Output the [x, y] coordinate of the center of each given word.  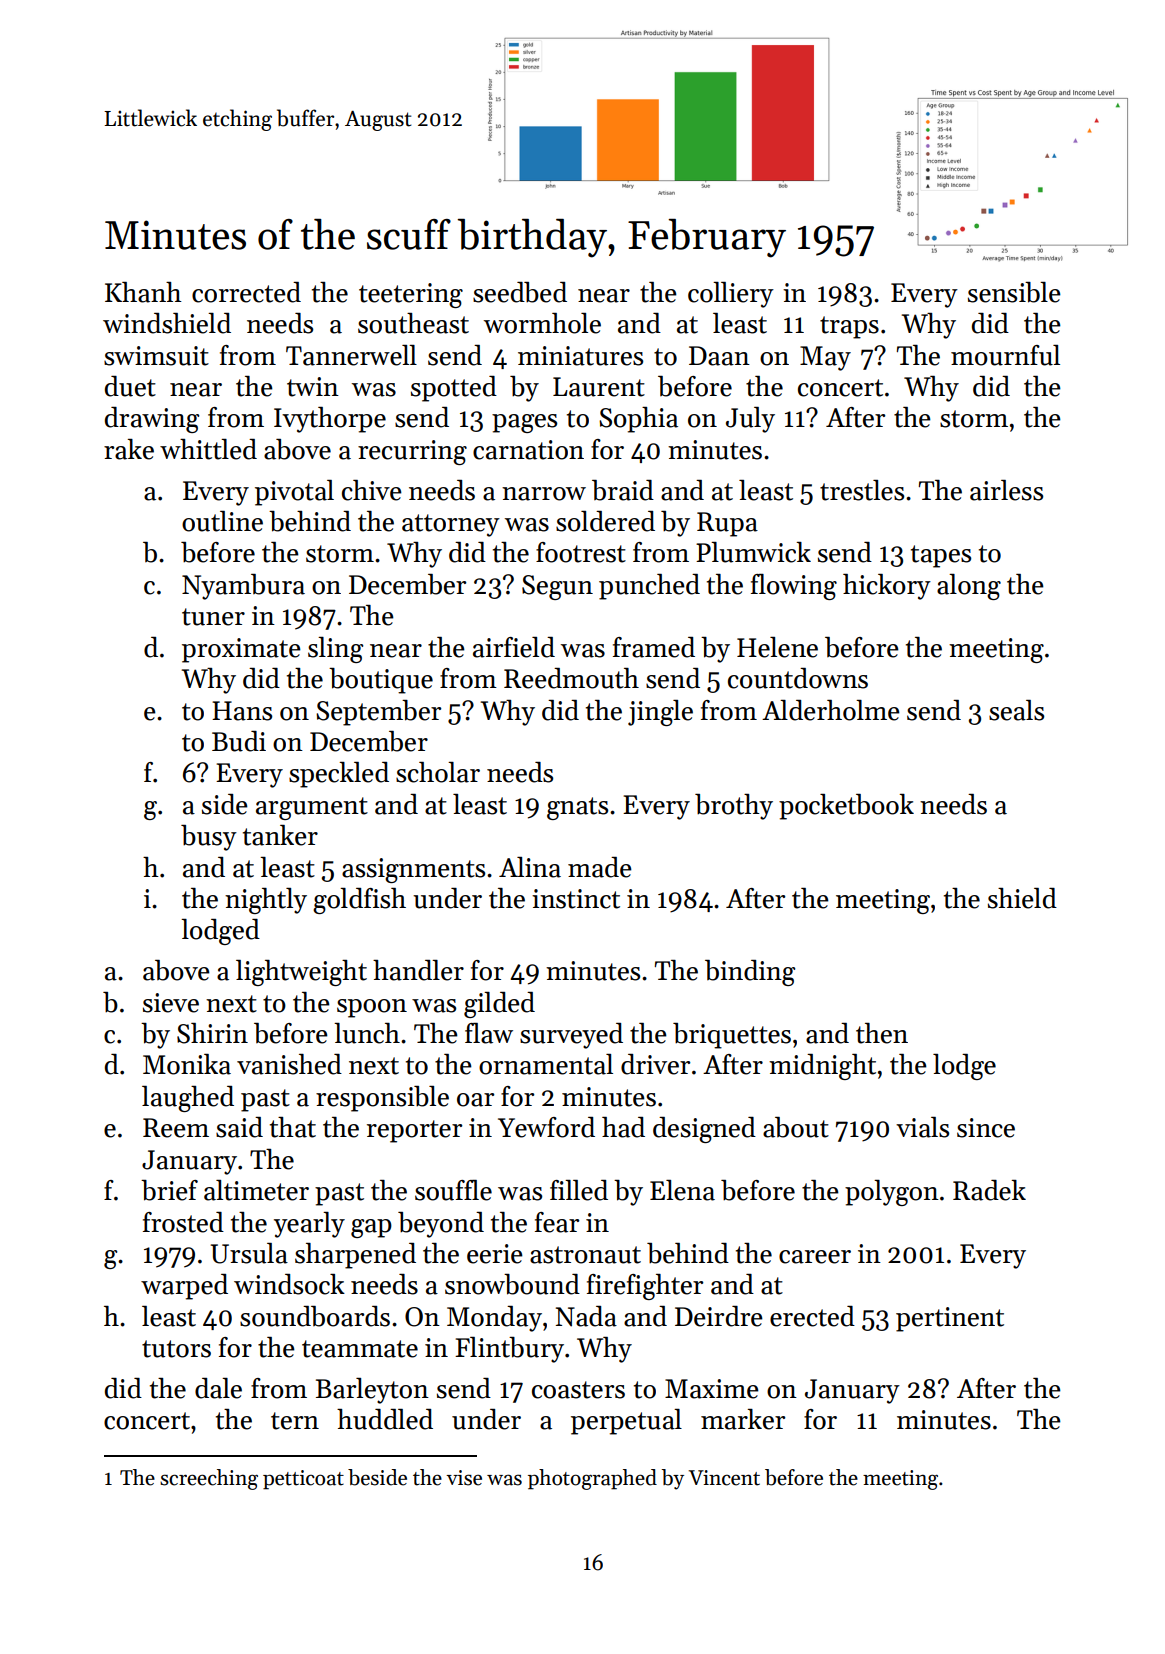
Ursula [249, 1253]
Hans [242, 711]
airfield [514, 647]
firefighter [645, 1287]
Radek [989, 1190]
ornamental [546, 1064]
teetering [411, 295]
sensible [1014, 292]
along [969, 587]
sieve [171, 1003]
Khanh [143, 292]
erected [812, 1316]
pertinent [950, 1319]
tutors [176, 1349]
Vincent [724, 1478]
